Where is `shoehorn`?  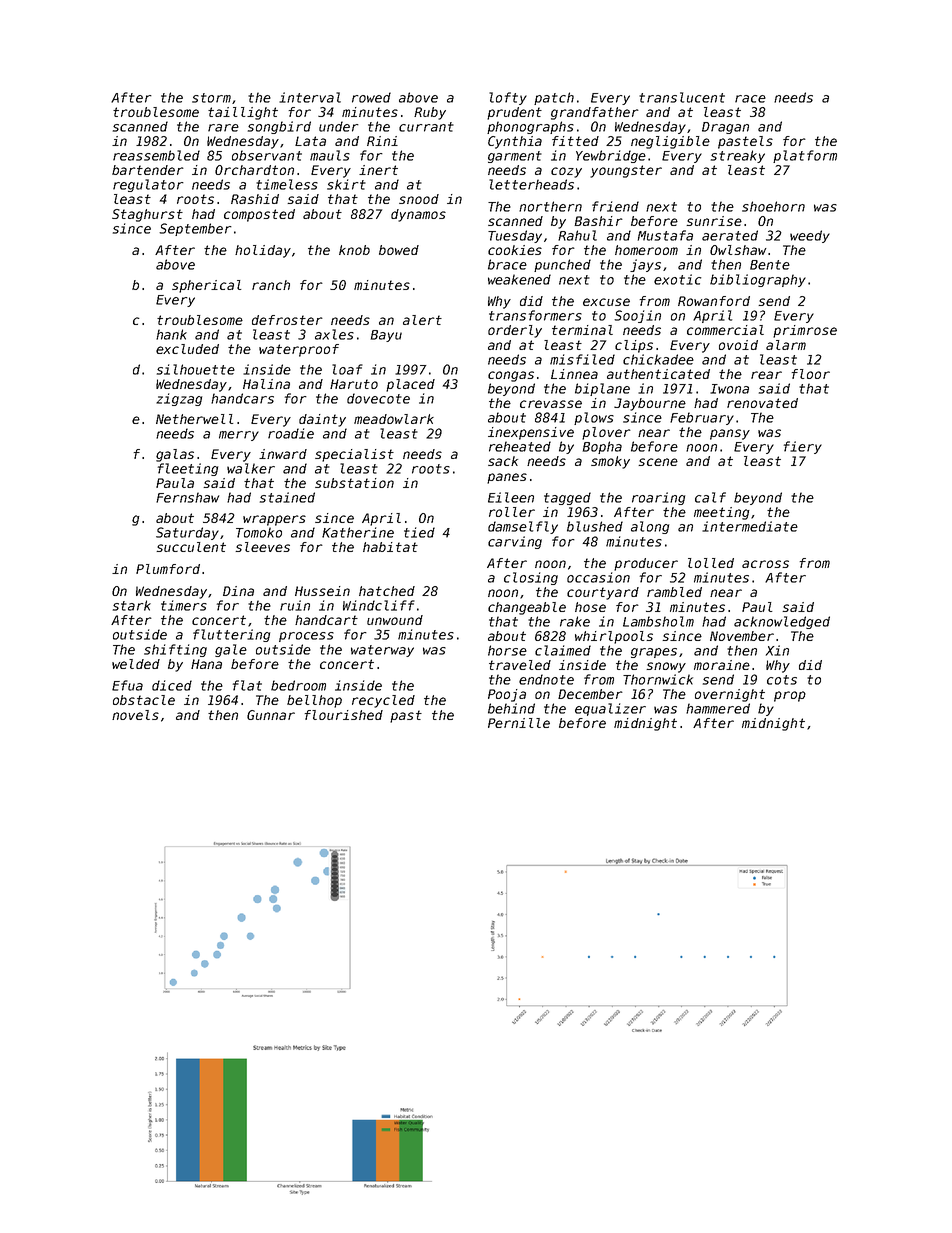
shoehorn is located at coordinates (773, 206).
